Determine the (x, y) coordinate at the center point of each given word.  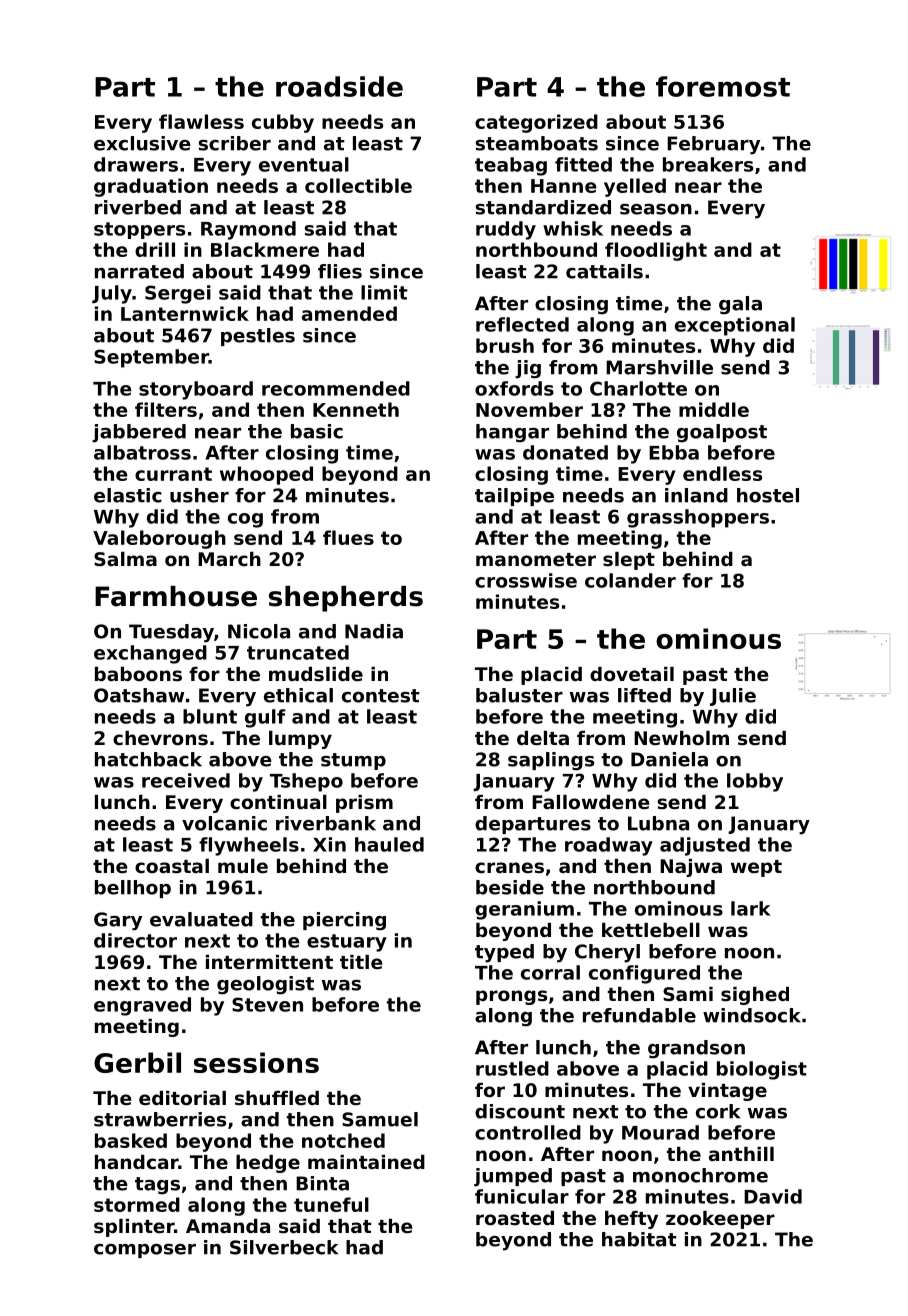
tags (157, 1186)
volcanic (224, 823)
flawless (201, 121)
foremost (723, 86)
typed (504, 953)
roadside (339, 86)
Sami (688, 994)
